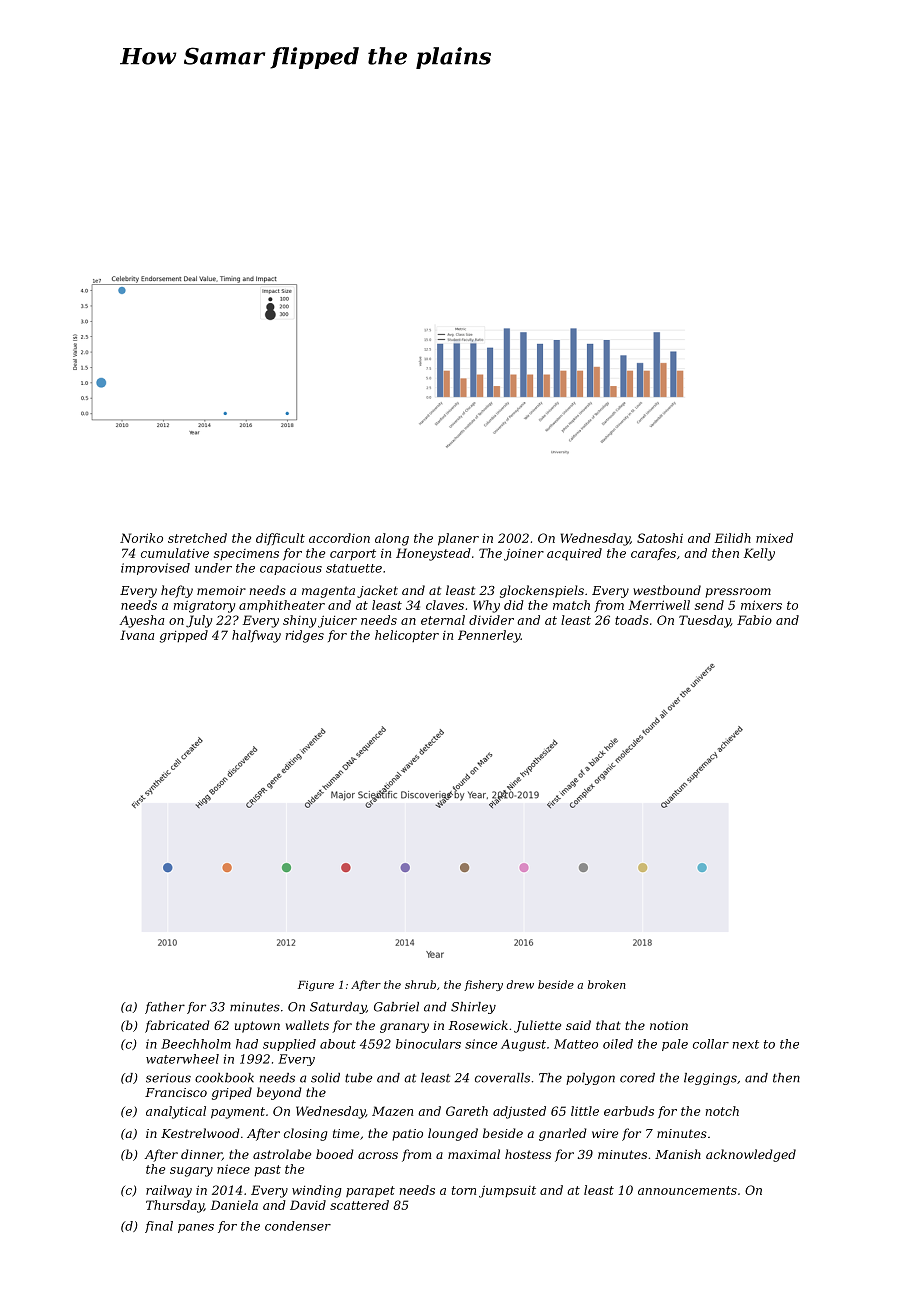 The image size is (924, 1308). Describe the element at coordinates (733, 538) in the image. I see `Eilidh` at that location.
